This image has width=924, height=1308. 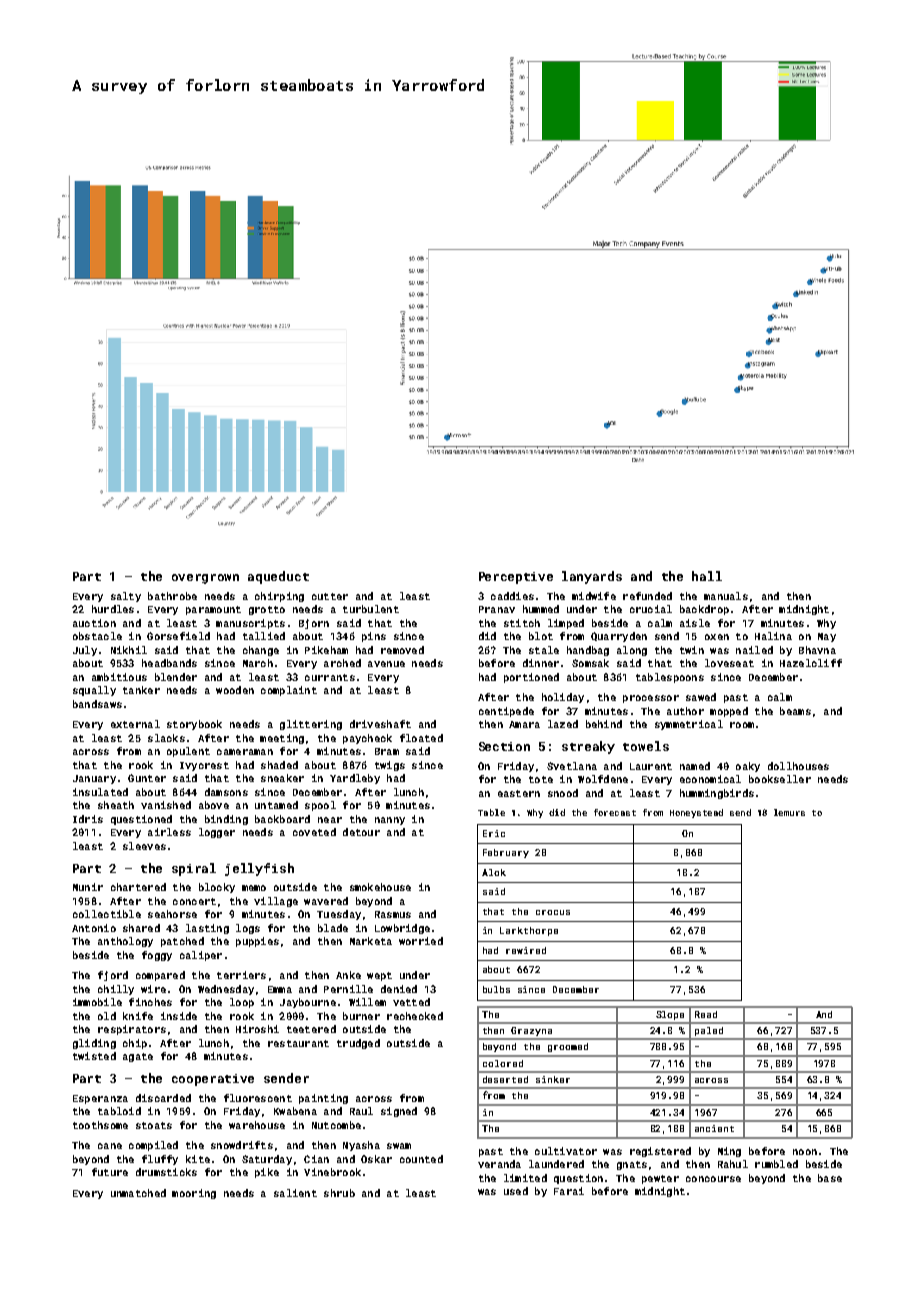 I want to click on insulated, so click(x=100, y=792).
